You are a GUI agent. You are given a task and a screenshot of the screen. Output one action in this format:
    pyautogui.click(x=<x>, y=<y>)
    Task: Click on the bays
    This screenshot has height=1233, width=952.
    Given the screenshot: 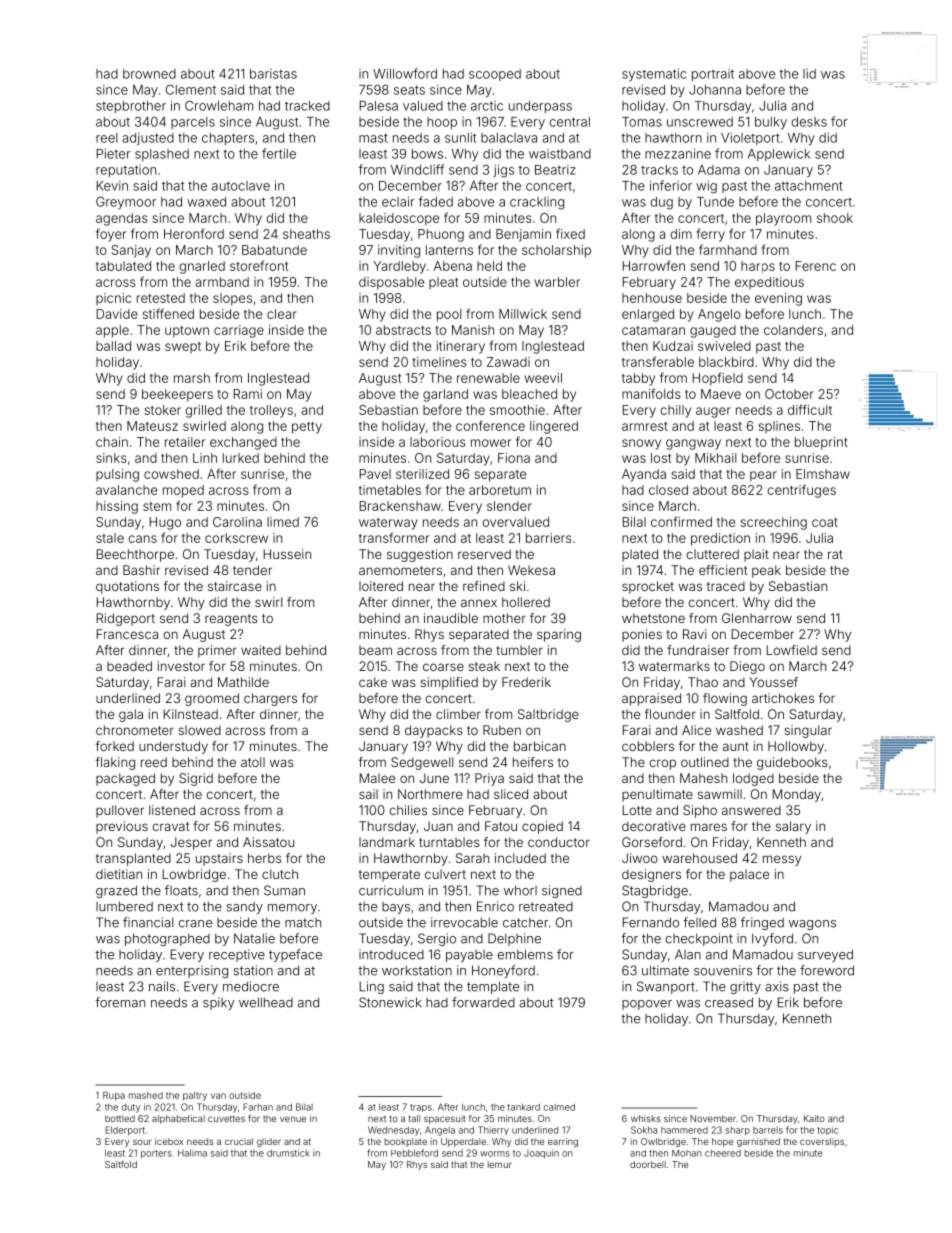 What is the action you would take?
    pyautogui.click(x=396, y=908)
